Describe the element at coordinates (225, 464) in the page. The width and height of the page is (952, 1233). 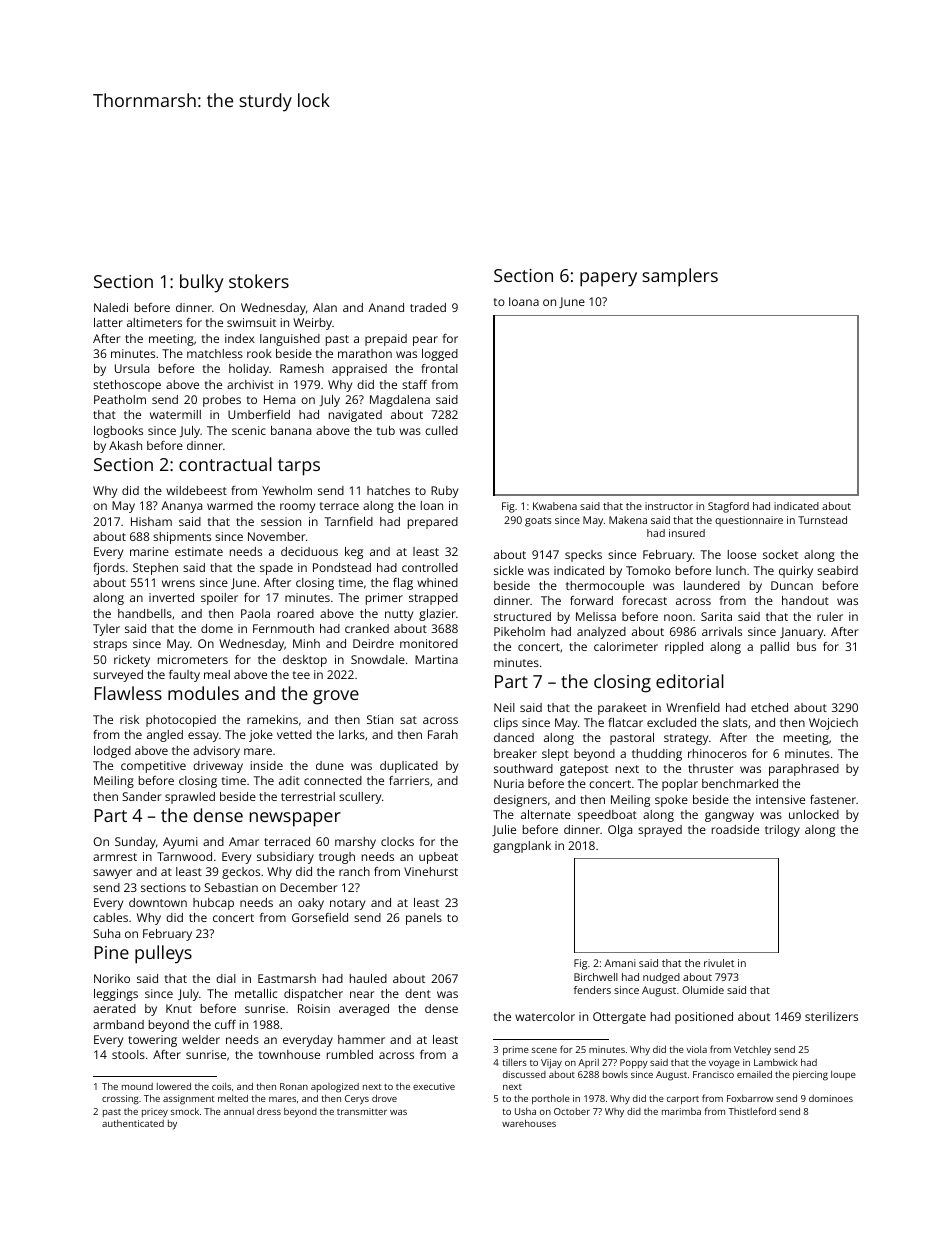
I see `contractual` at that location.
